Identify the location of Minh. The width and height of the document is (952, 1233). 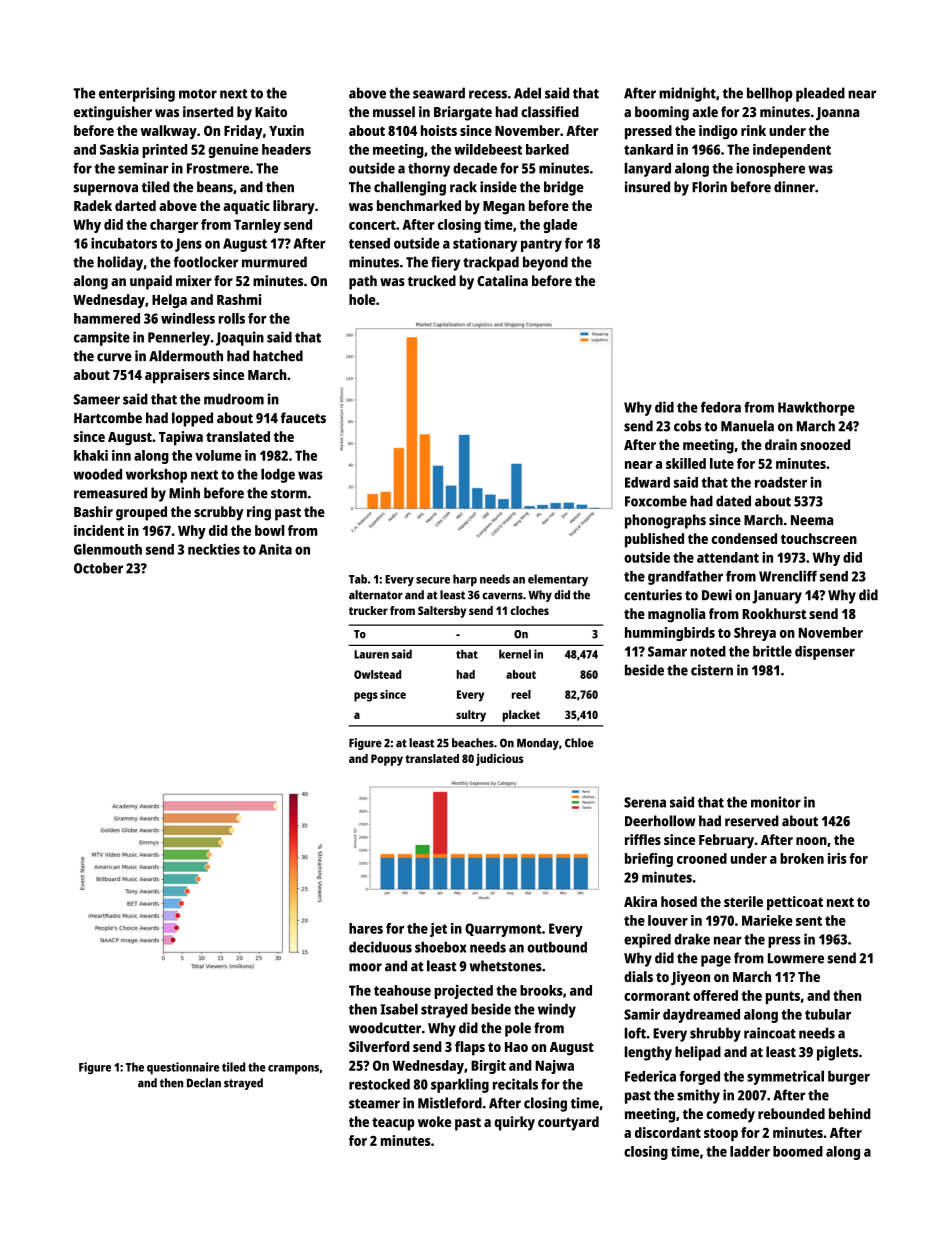
(184, 492).
